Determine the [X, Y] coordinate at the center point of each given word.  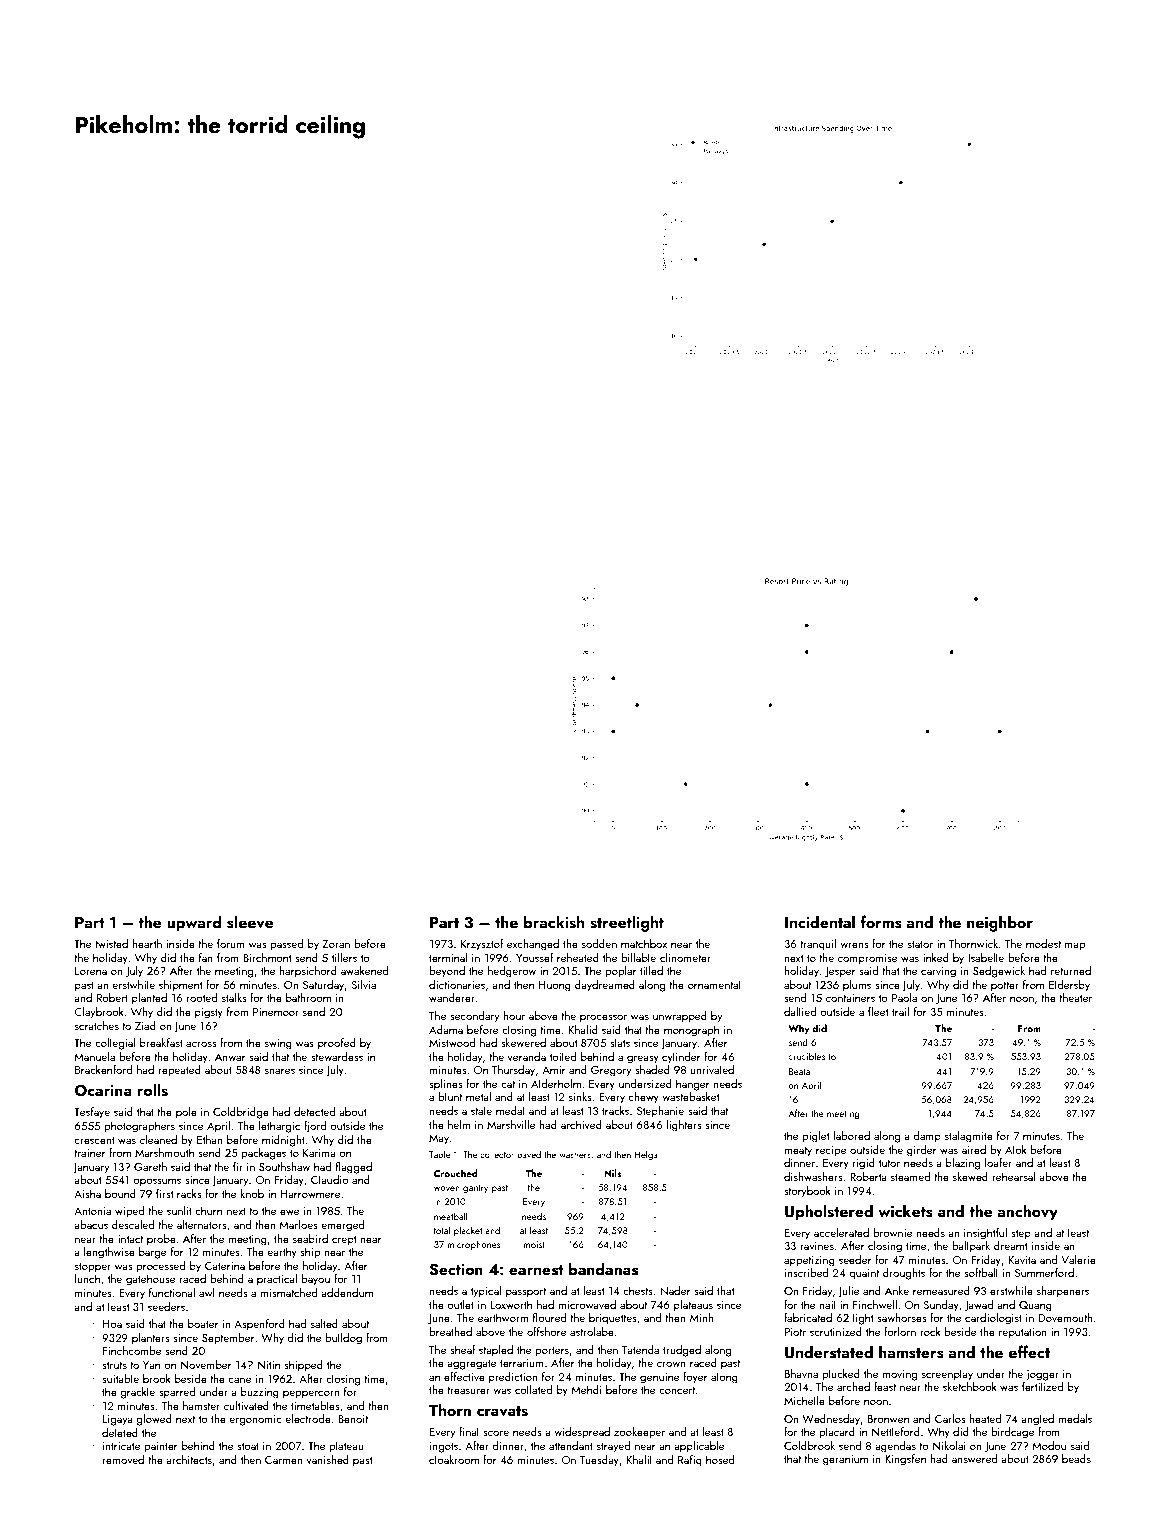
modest [1043, 943]
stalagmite [969, 1137]
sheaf [463, 1349]
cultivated [246, 1405]
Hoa [112, 1324]
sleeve [250, 922]
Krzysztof [482, 945]
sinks [580, 1096]
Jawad [978, 1306]
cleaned [158, 1139]
